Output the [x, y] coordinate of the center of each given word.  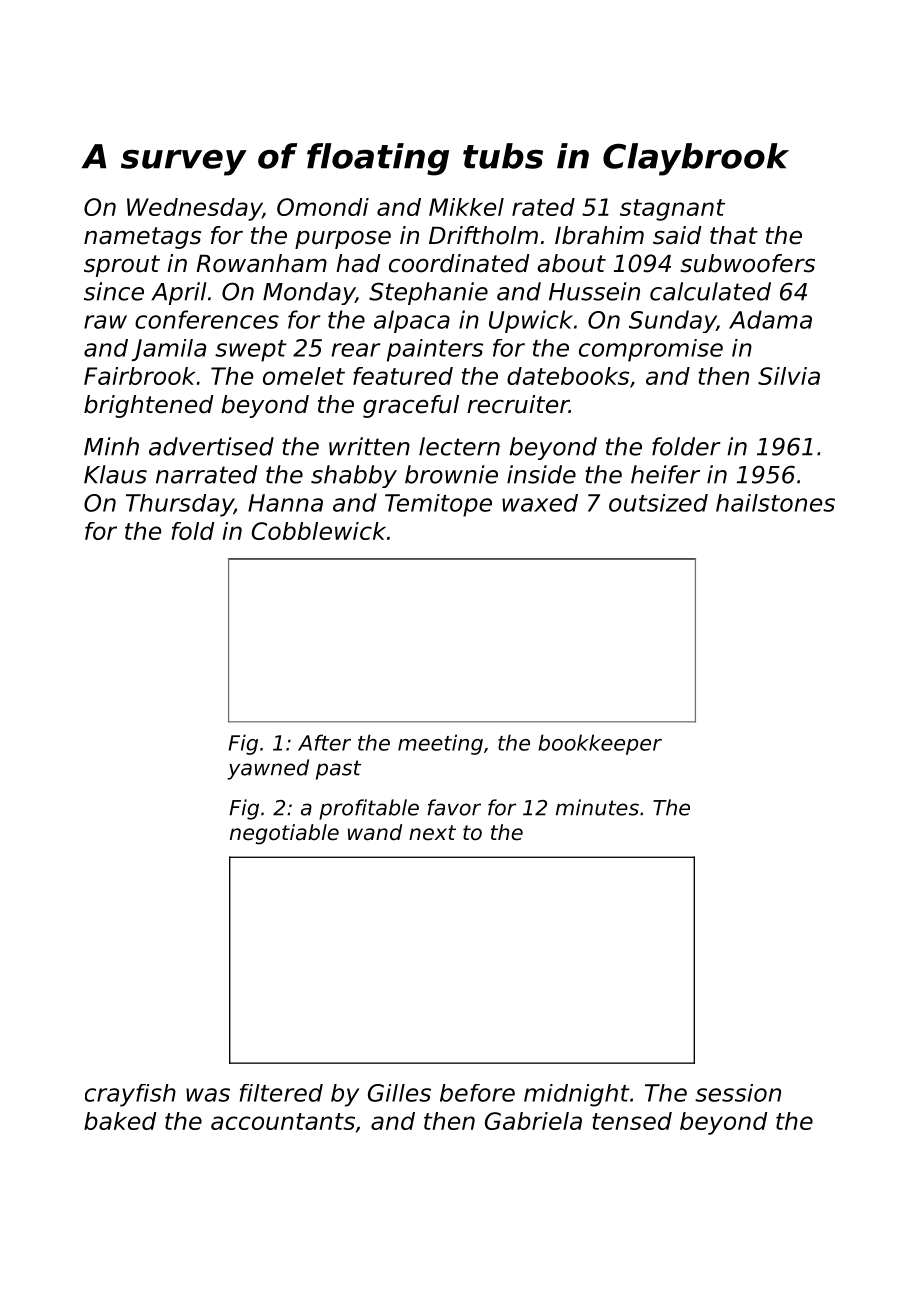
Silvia [789, 376]
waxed [540, 503]
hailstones [775, 503]
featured [403, 376]
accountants [283, 1121]
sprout [122, 266]
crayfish [130, 1095]
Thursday [180, 505]
